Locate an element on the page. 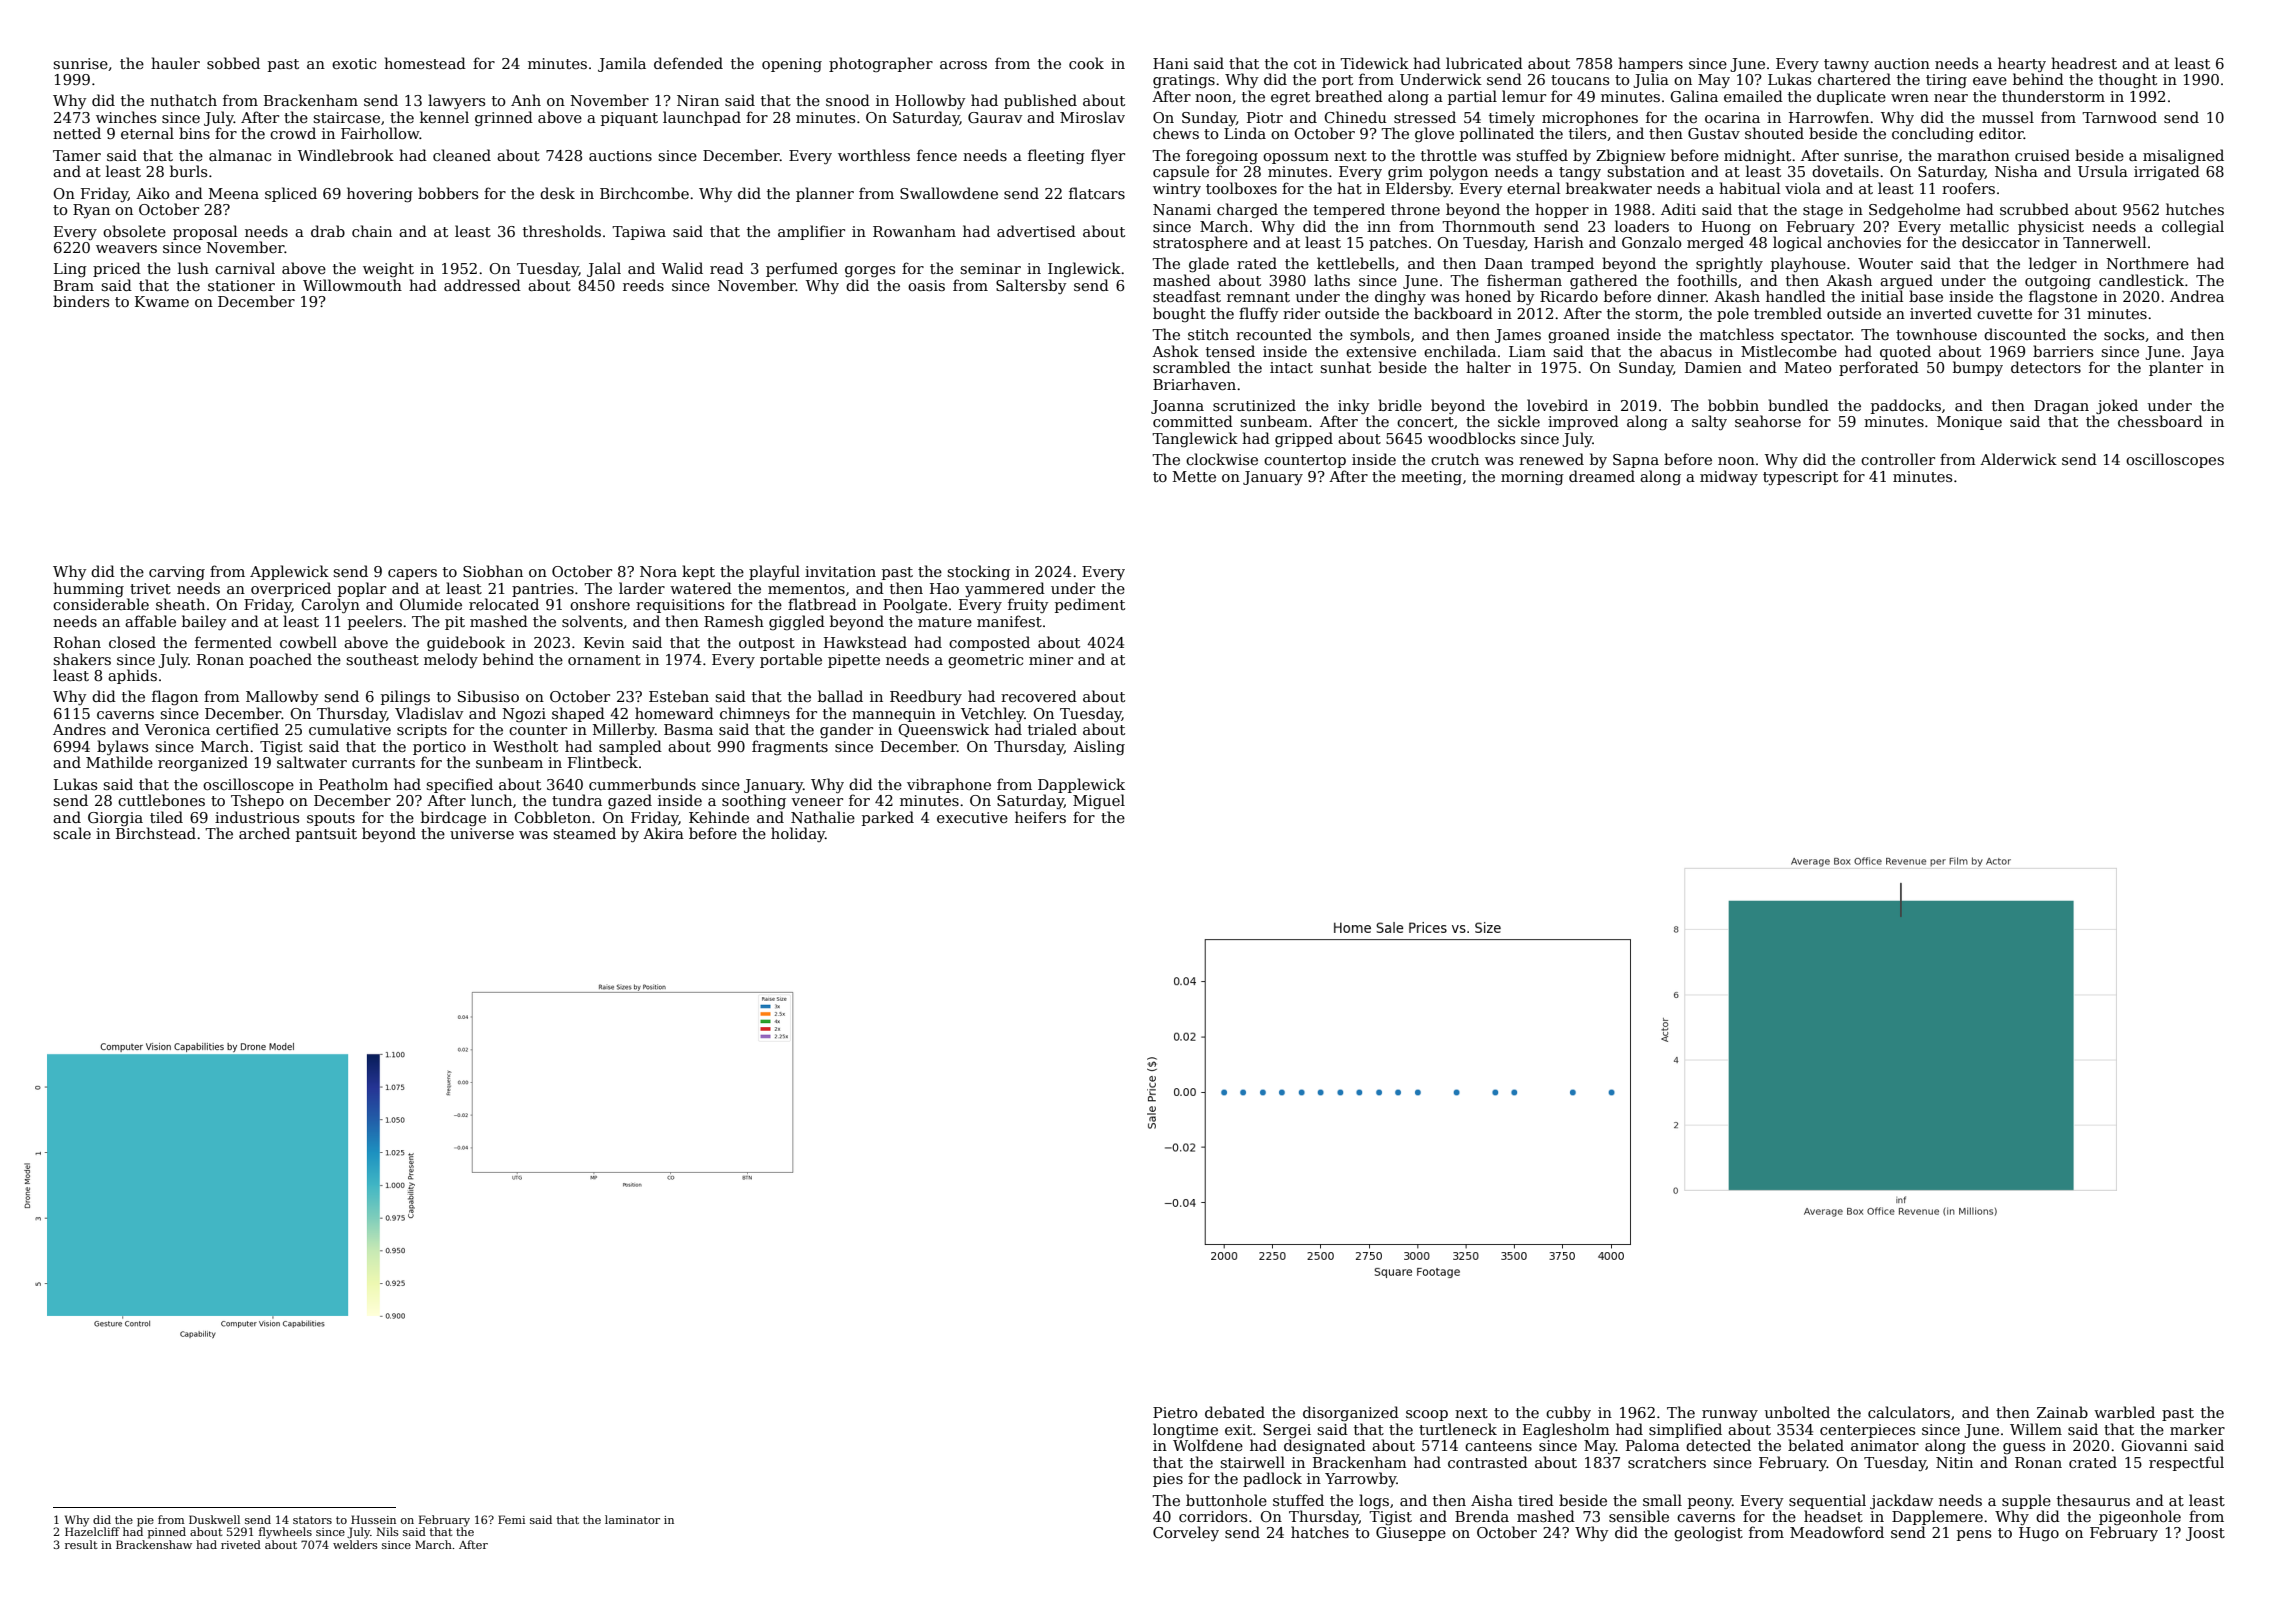 This document has width=2278, height=1611. Hussein is located at coordinates (373, 1519).
